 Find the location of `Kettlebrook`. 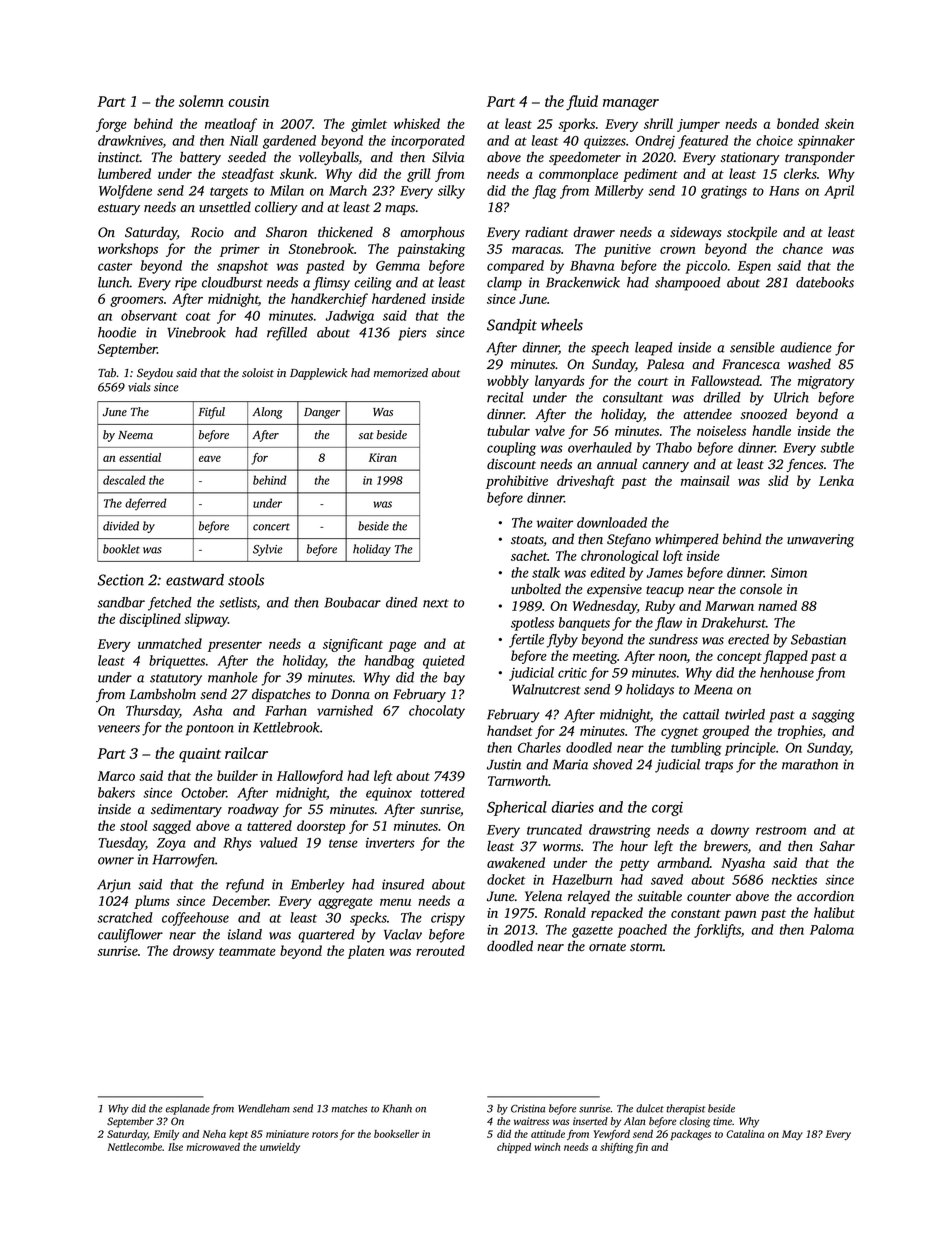

Kettlebrook is located at coordinates (286, 727).
